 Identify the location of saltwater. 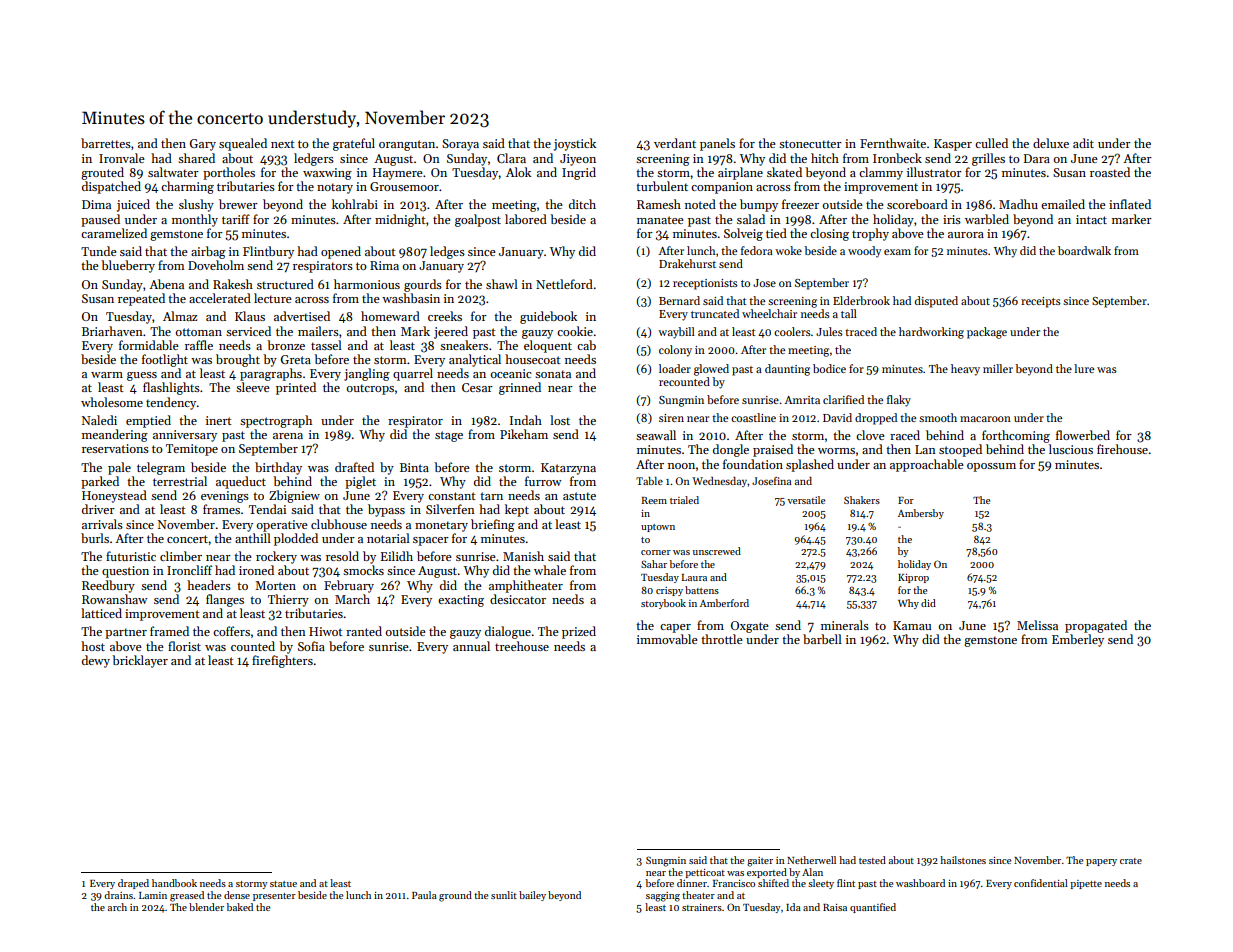
(173, 172).
